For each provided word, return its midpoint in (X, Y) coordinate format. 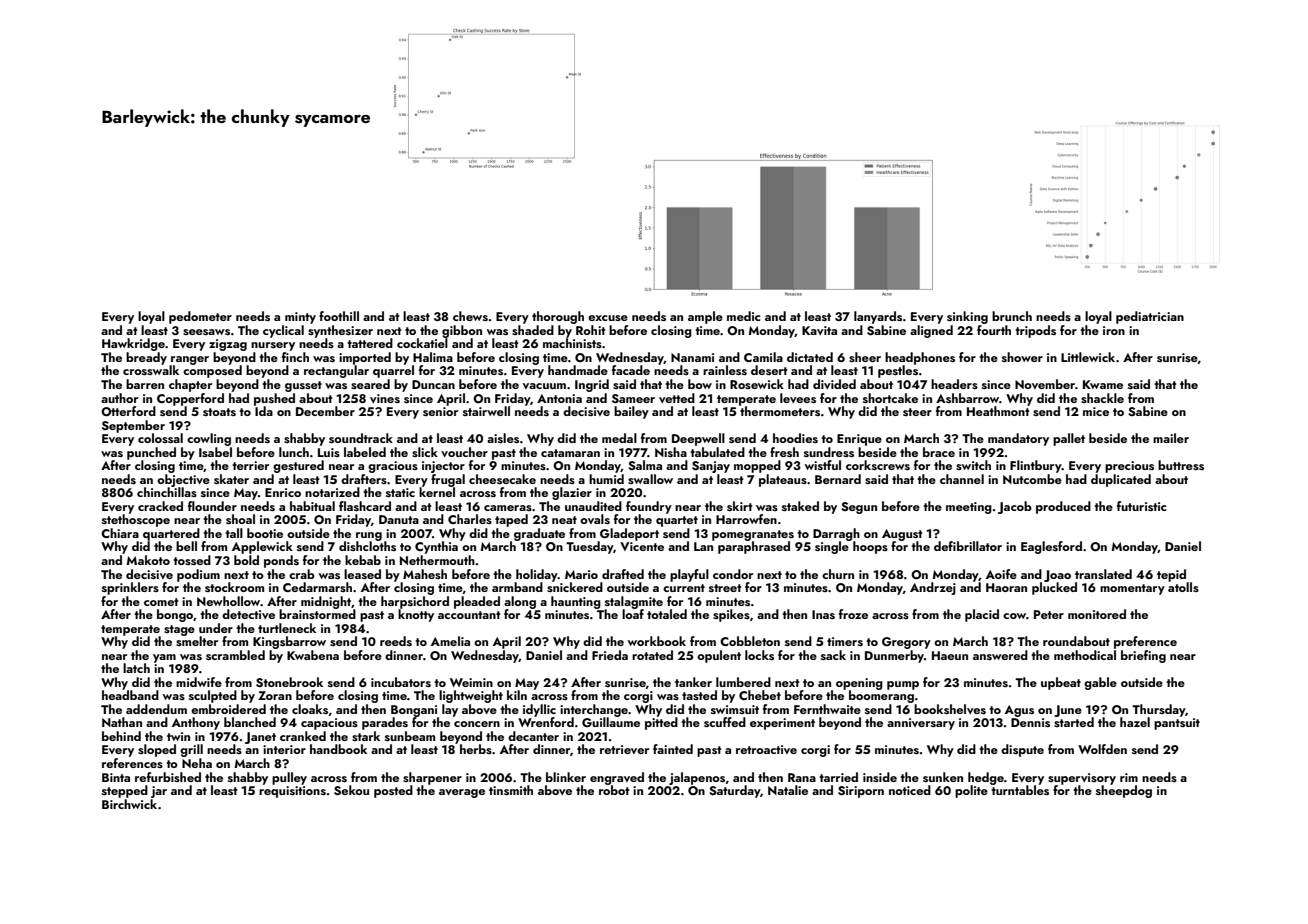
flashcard (365, 506)
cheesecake (502, 479)
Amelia (450, 641)
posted (393, 791)
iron (1114, 330)
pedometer (200, 317)
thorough (558, 317)
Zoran (275, 695)
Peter (1049, 614)
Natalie (788, 790)
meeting (969, 508)
